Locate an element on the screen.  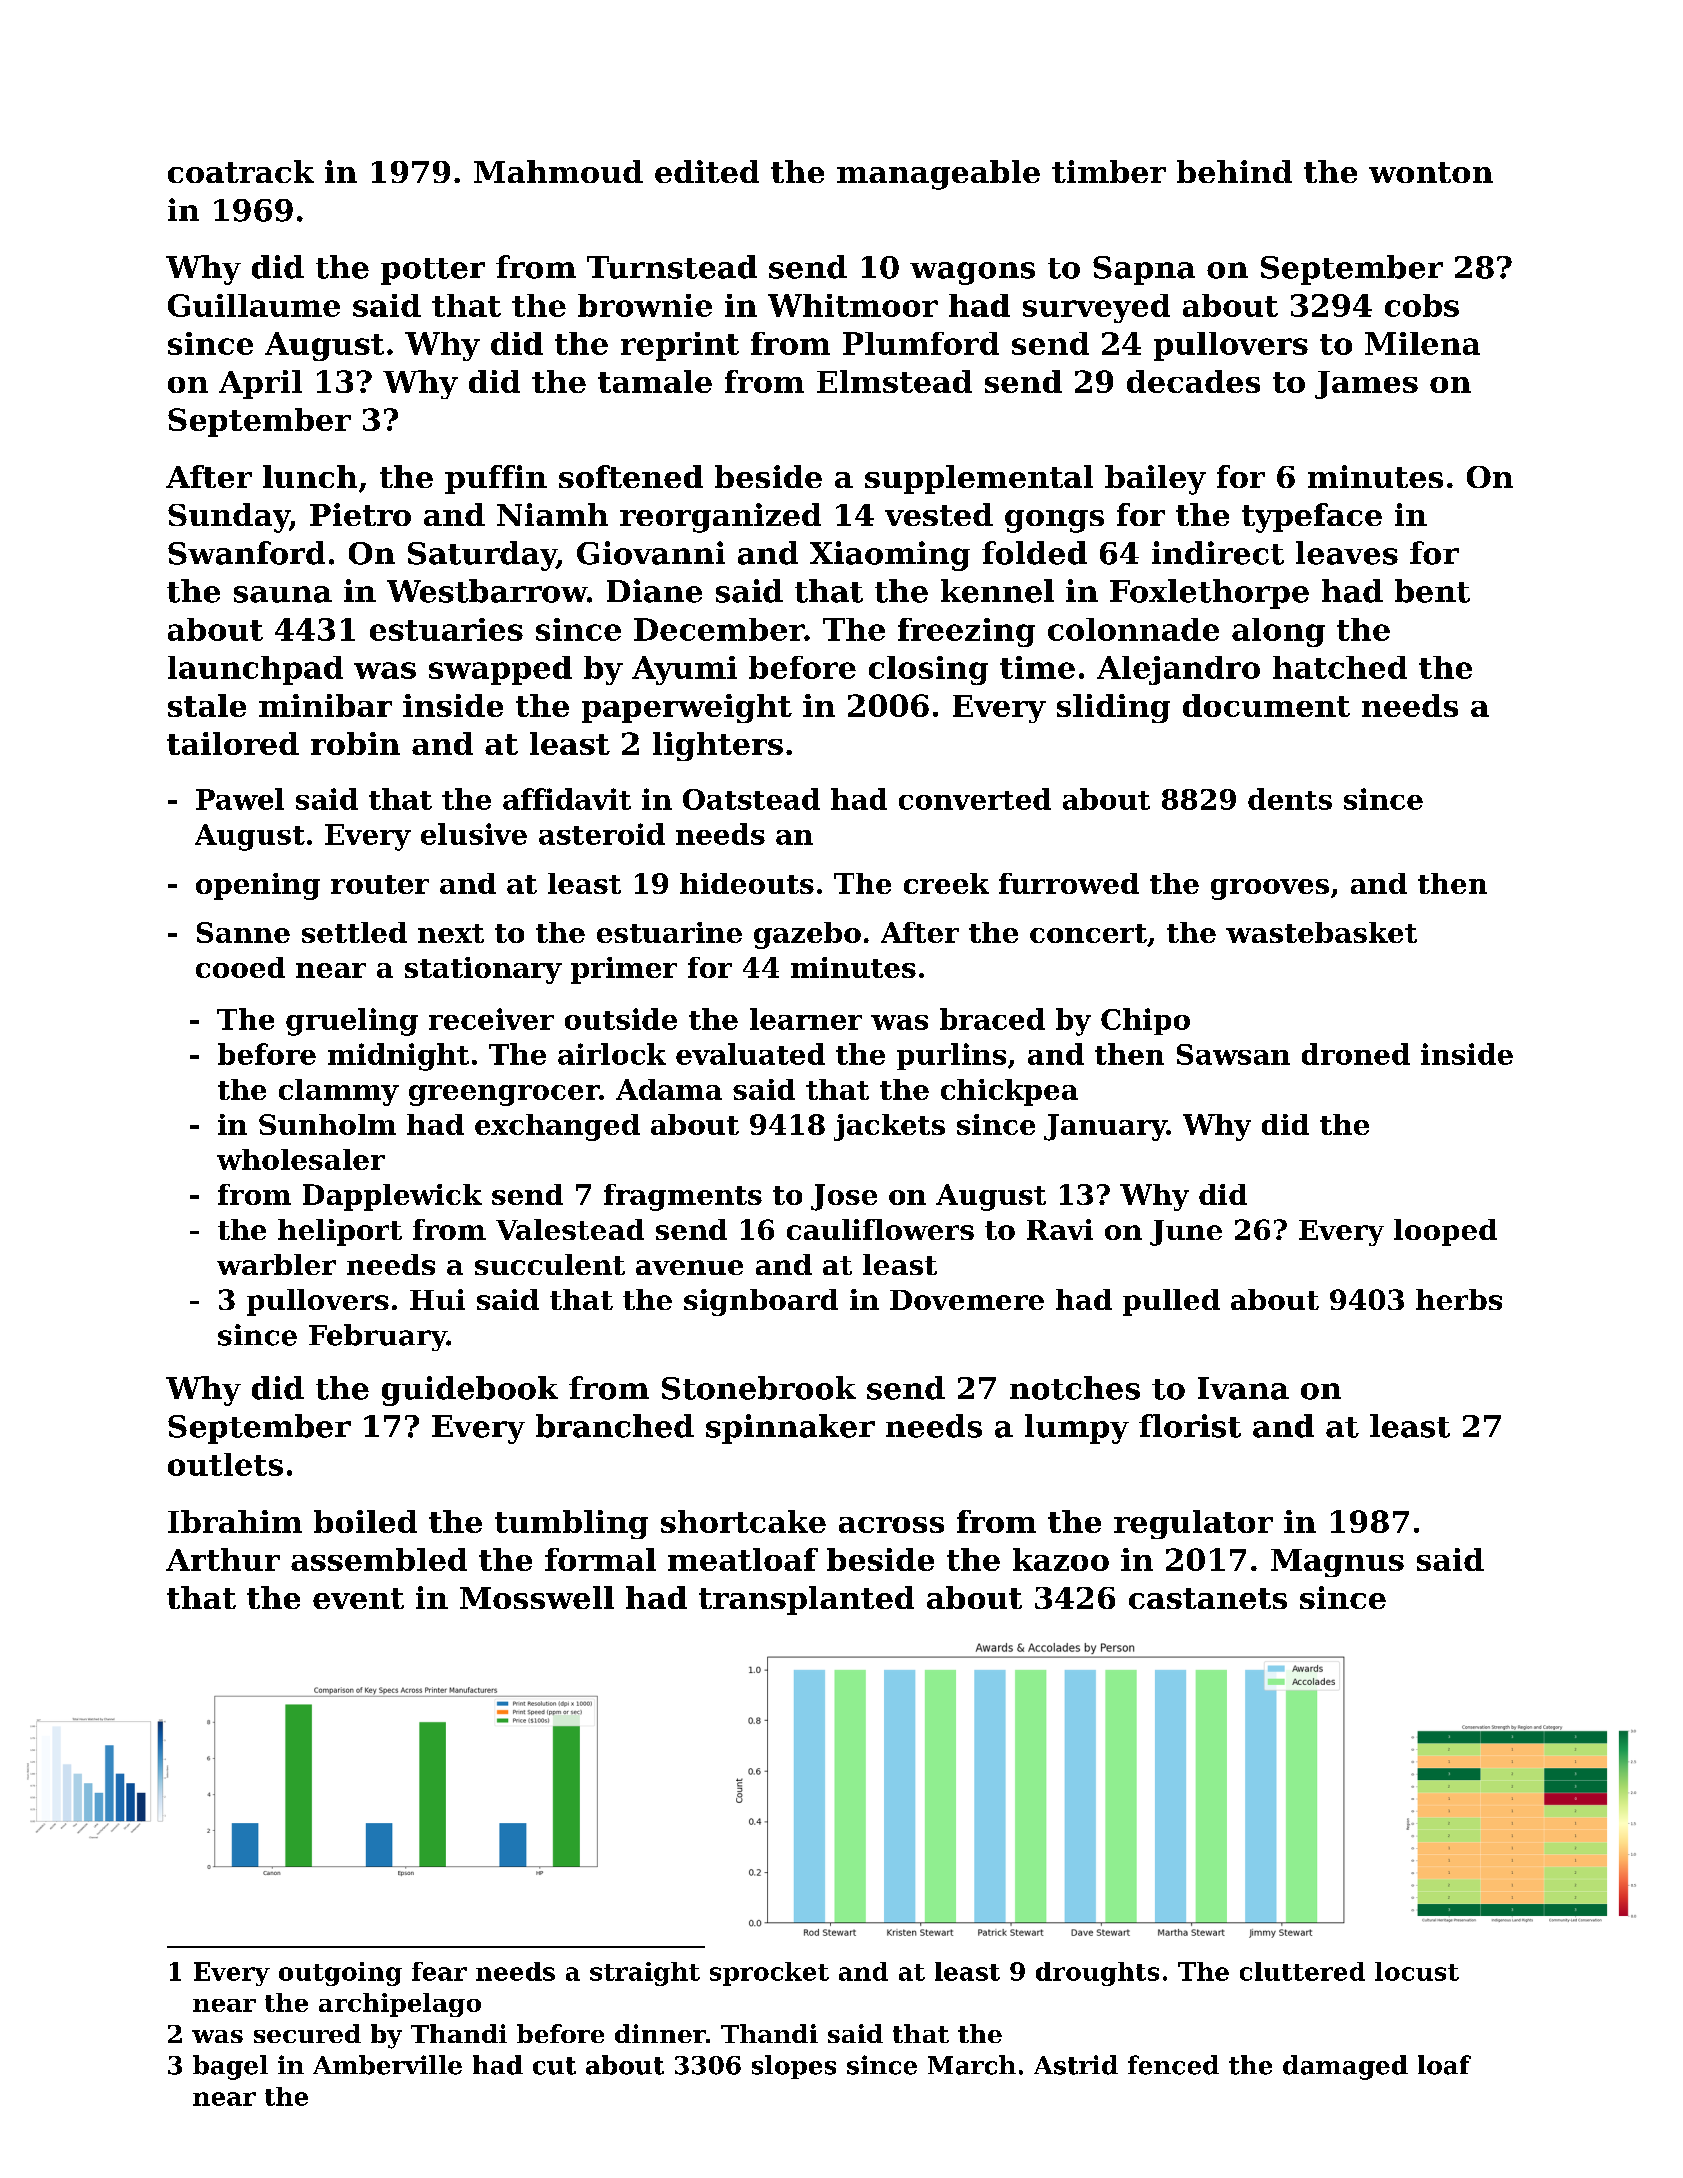
Stonebrook is located at coordinates (759, 1388).
